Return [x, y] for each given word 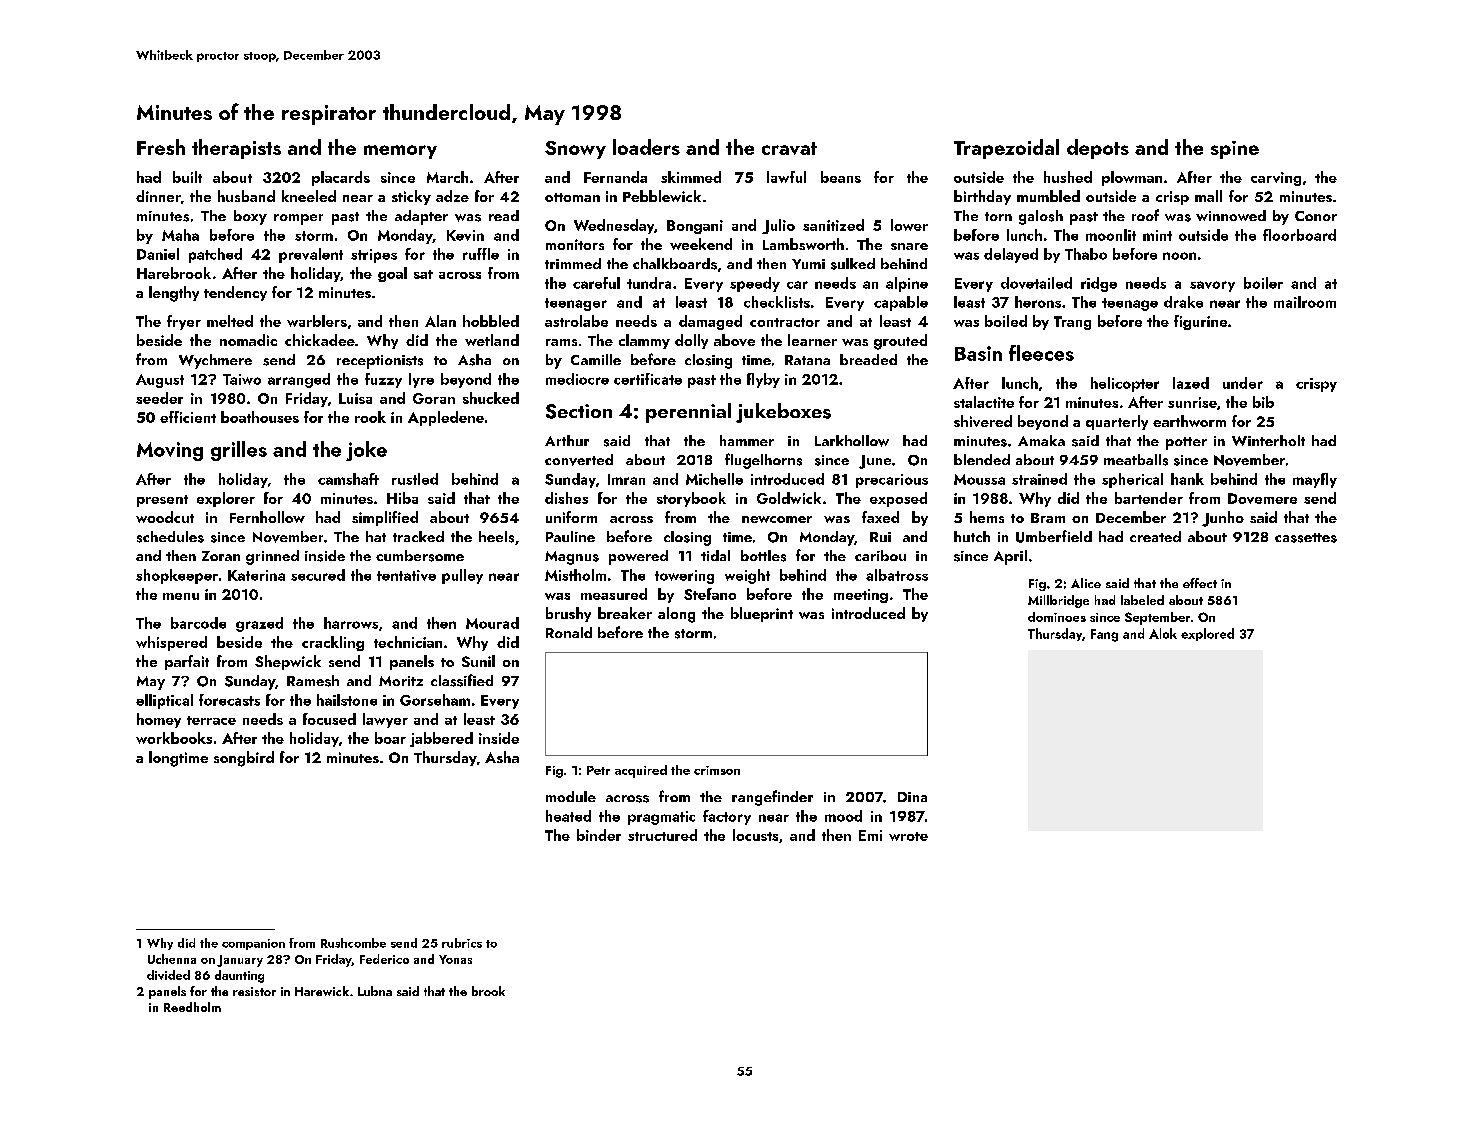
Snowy [575, 150]
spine [1235, 150]
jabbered [441, 739]
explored [1207, 634]
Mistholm [575, 575]
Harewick [322, 991]
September [1157, 618]
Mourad [492, 623]
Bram [1048, 518]
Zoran [221, 556]
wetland [492, 340]
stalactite [984, 402]
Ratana [807, 360]
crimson [717, 770]
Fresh [161, 147]
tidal [715, 555]
